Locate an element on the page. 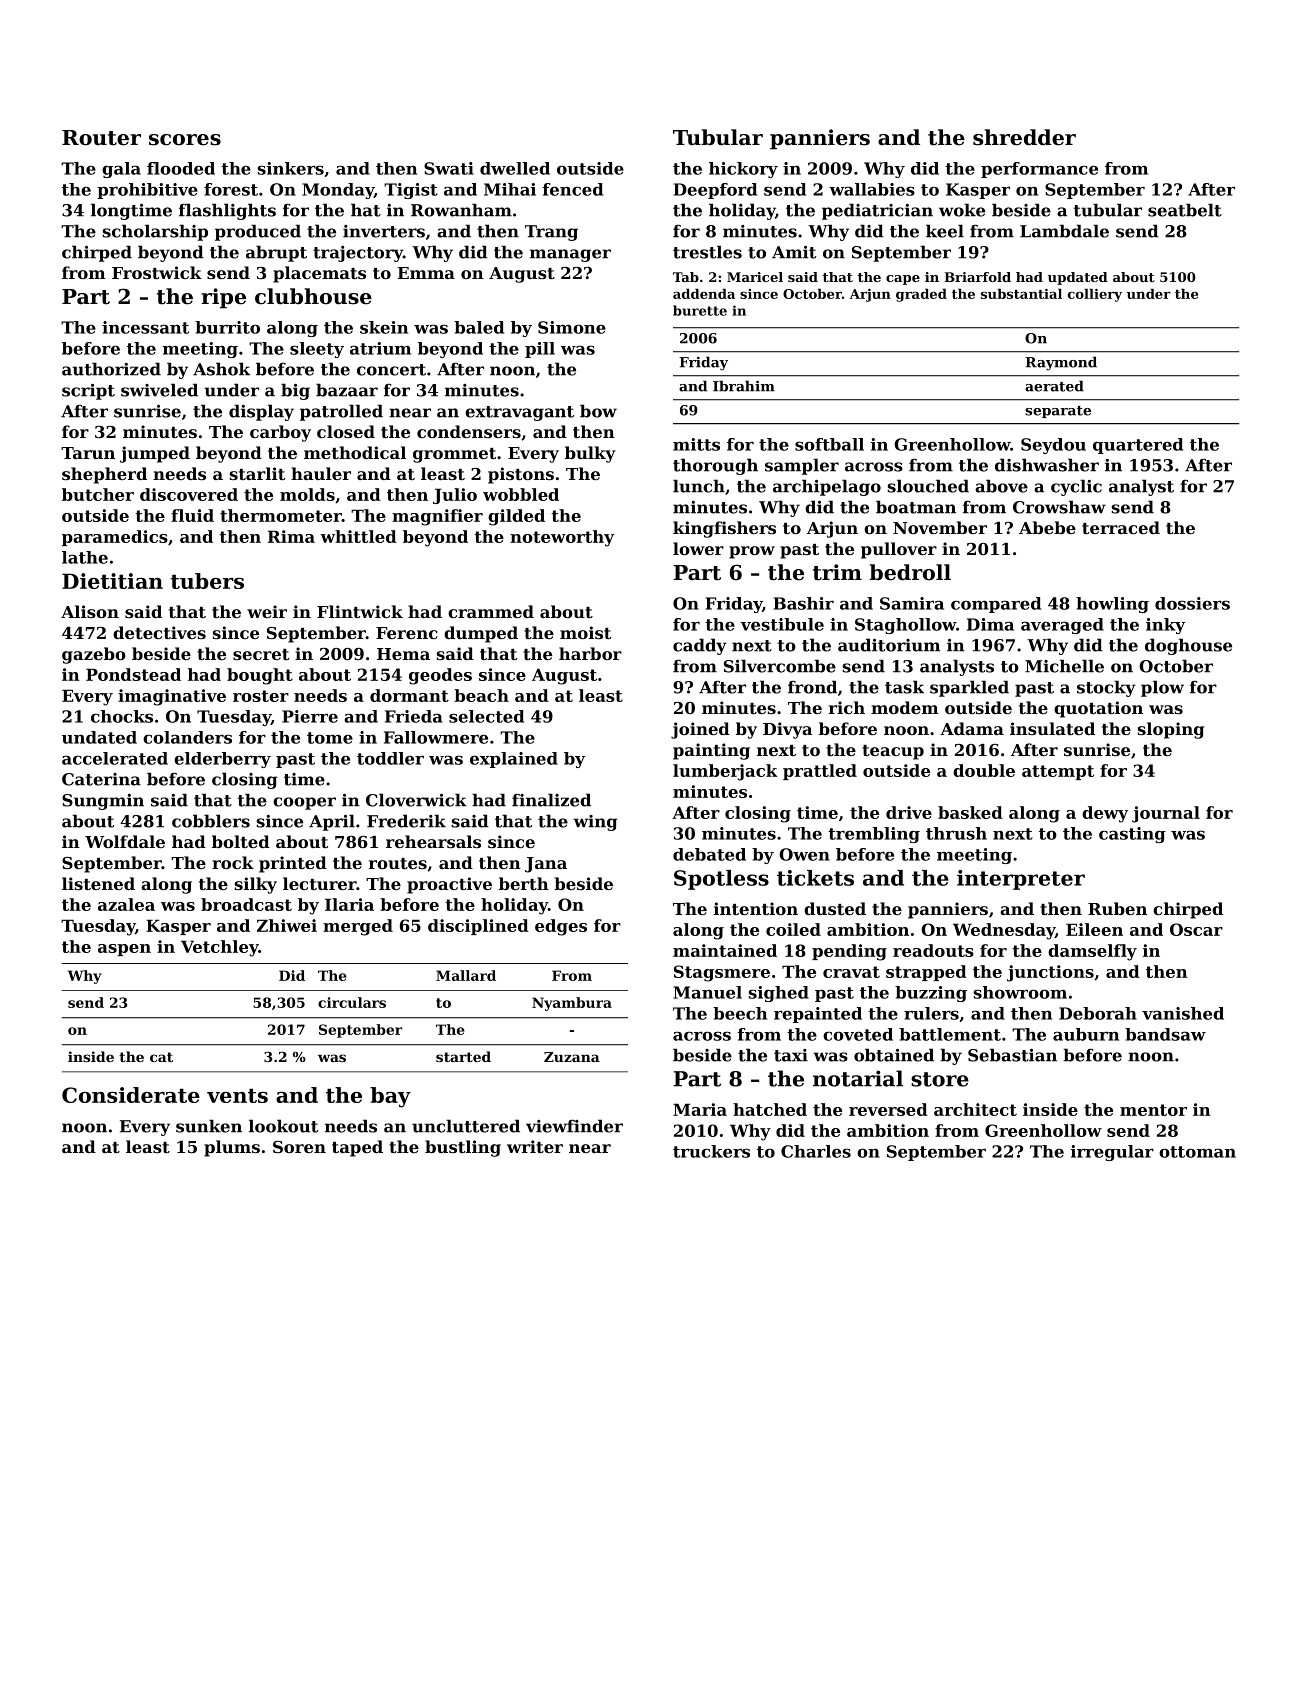 This document has width=1301, height=1683. plums is located at coordinates (232, 1148).
